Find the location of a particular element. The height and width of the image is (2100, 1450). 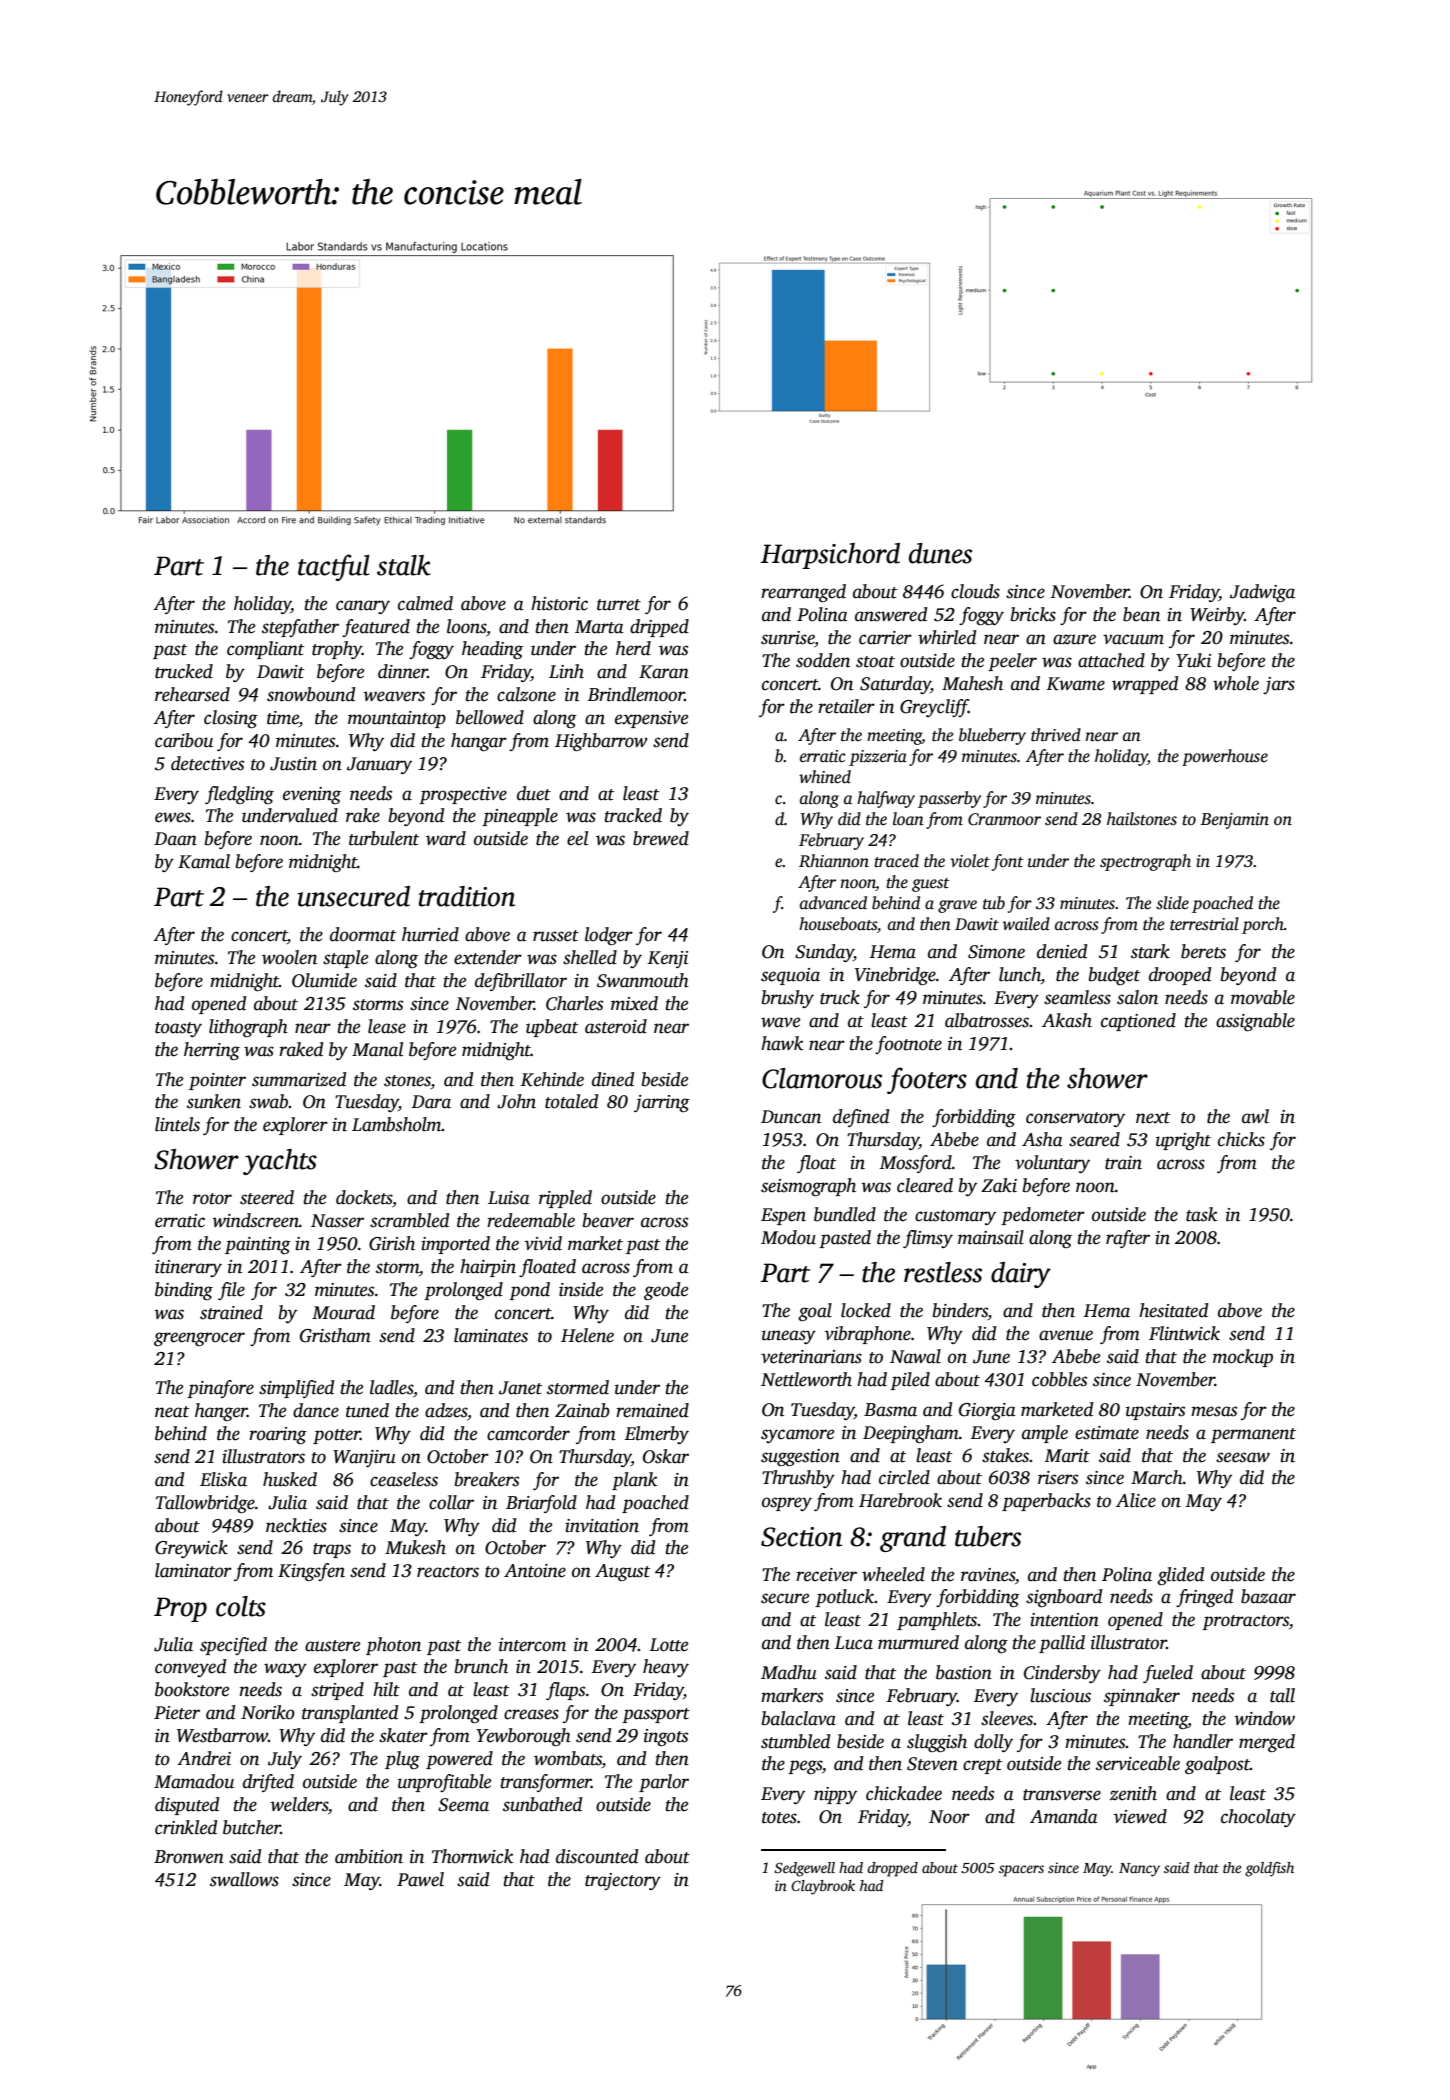

estimate is located at coordinates (1107, 1433).
